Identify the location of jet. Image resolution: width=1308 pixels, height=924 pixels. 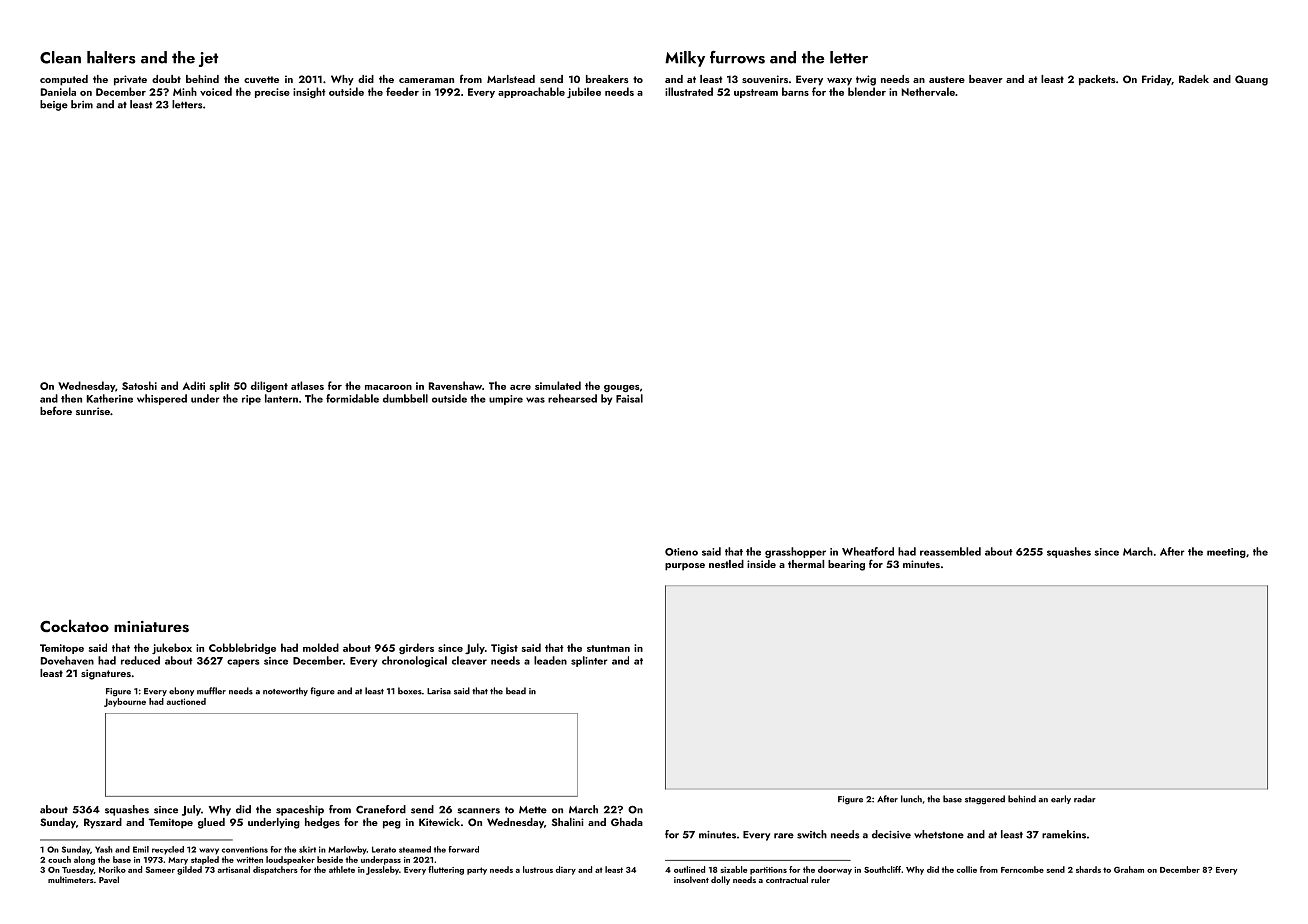
(208, 59).
